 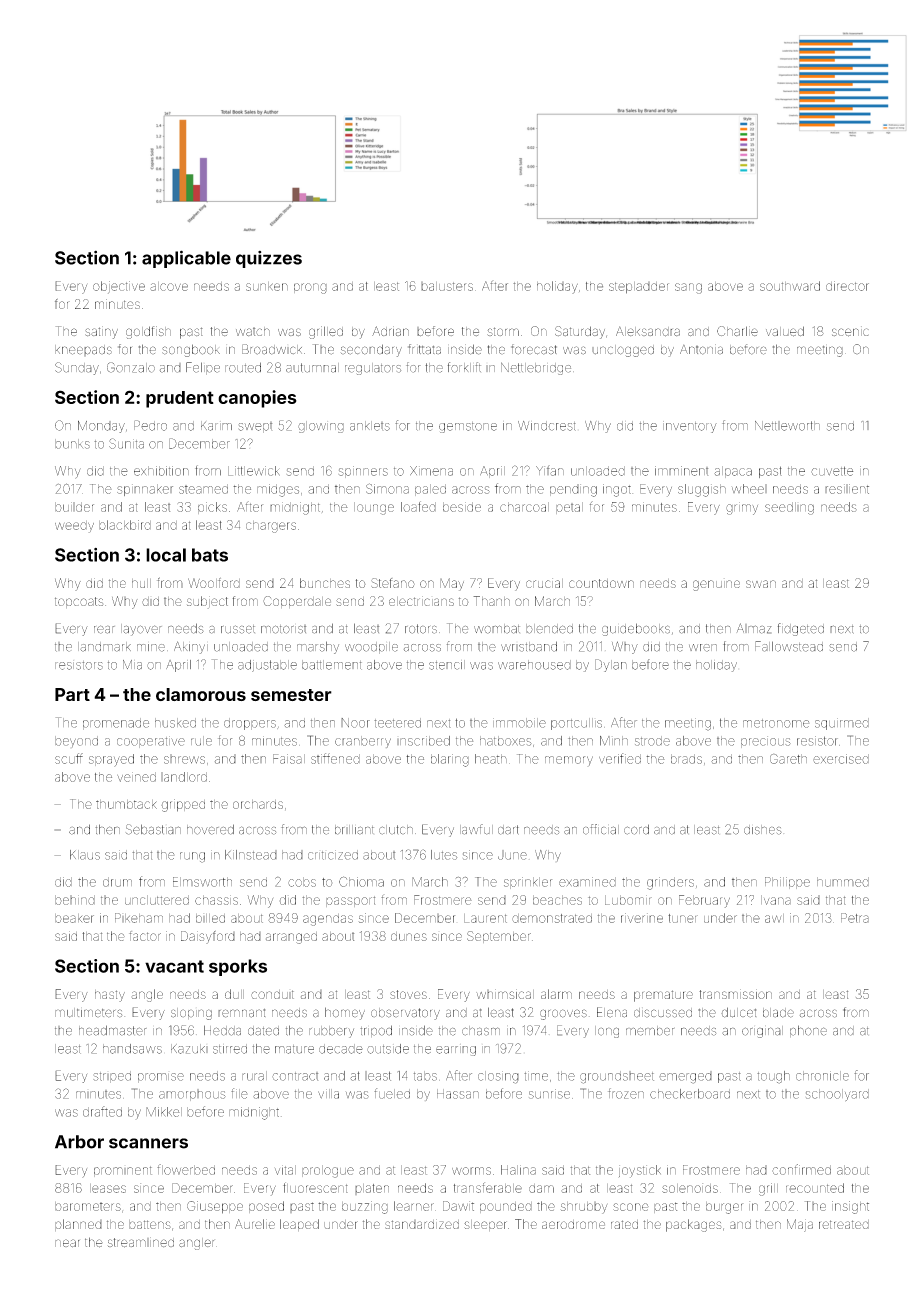 What do you see at coordinates (563, 1014) in the page?
I see `grooves` at bounding box center [563, 1014].
